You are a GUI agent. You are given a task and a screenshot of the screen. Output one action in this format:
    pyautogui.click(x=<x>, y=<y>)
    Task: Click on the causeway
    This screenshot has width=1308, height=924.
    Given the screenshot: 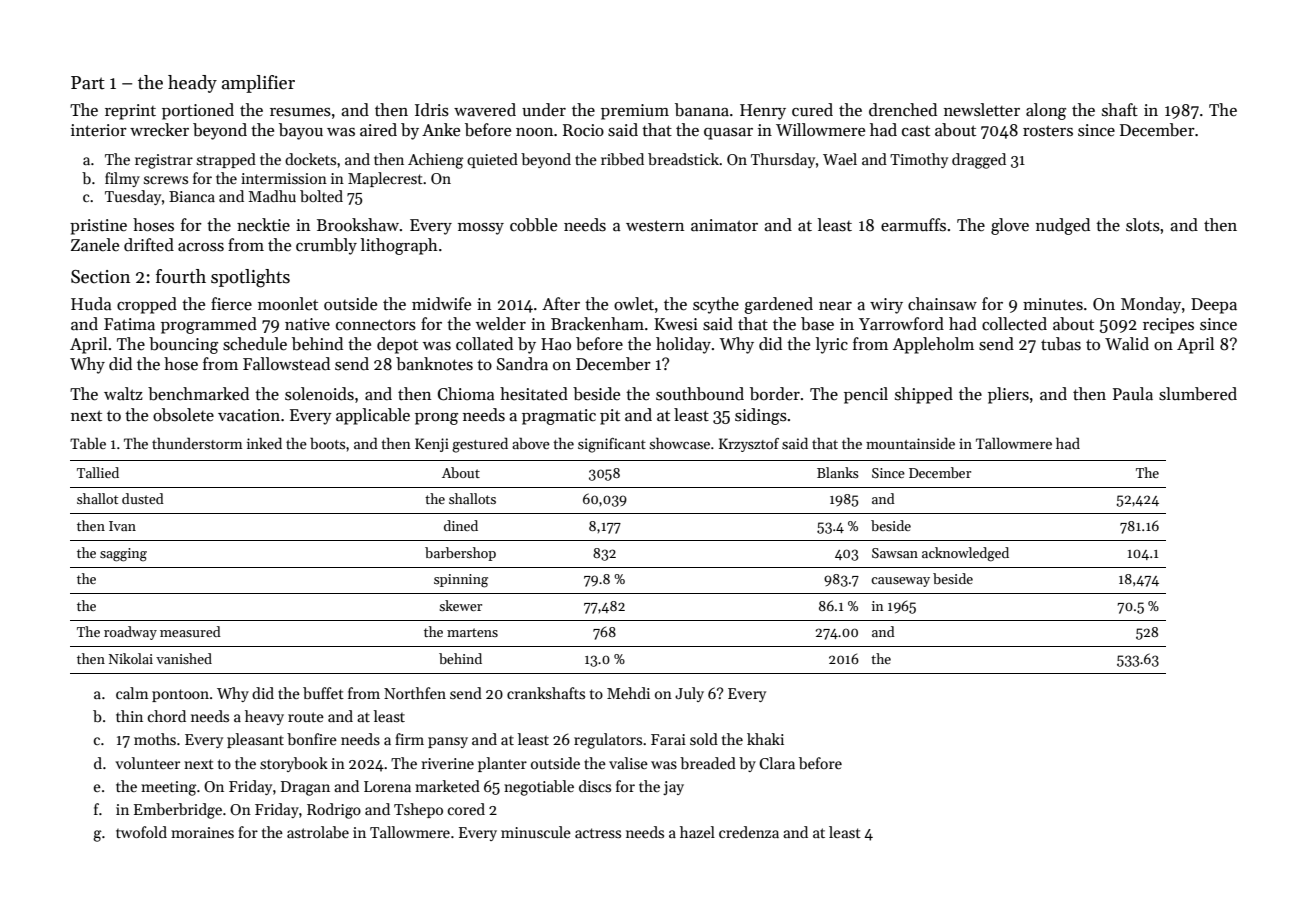 What is the action you would take?
    pyautogui.click(x=900, y=582)
